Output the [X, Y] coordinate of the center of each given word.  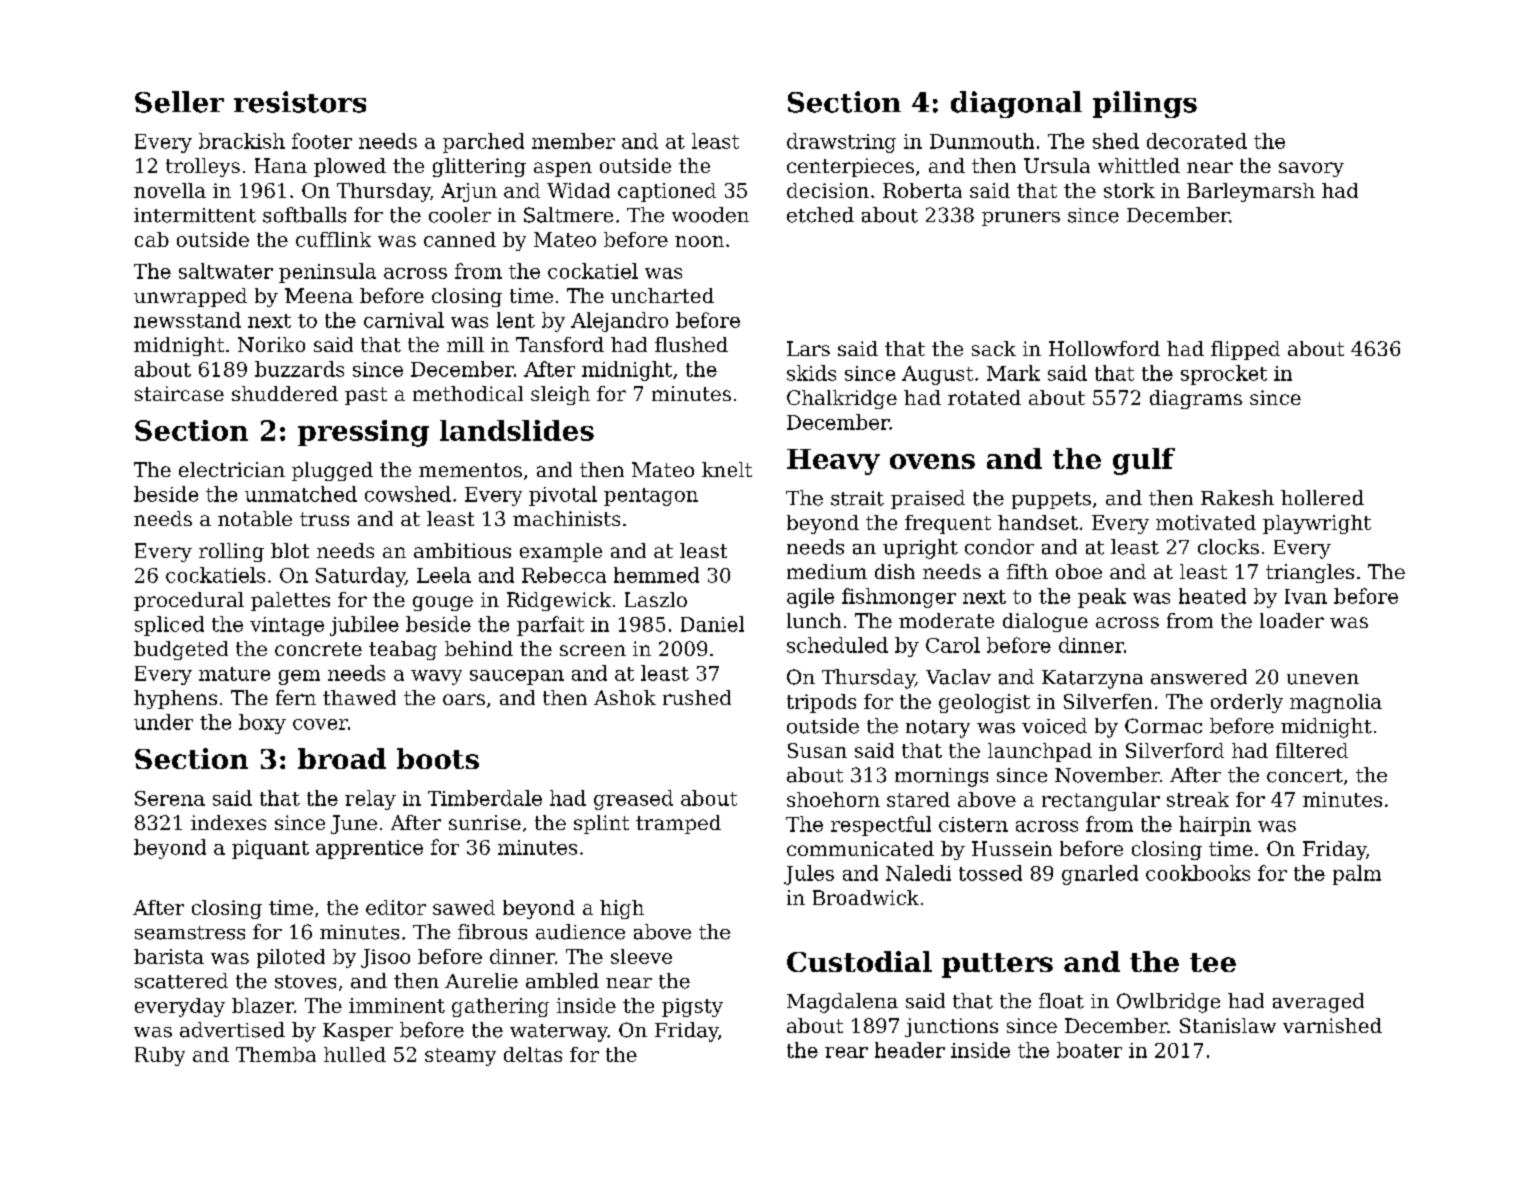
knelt [727, 469]
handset [1038, 522]
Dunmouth [982, 141]
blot [290, 550]
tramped [678, 824]
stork [1129, 190]
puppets [1051, 500]
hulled [355, 1054]
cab [152, 239]
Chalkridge [842, 399]
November [1107, 775]
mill [465, 344]
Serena [170, 798]
